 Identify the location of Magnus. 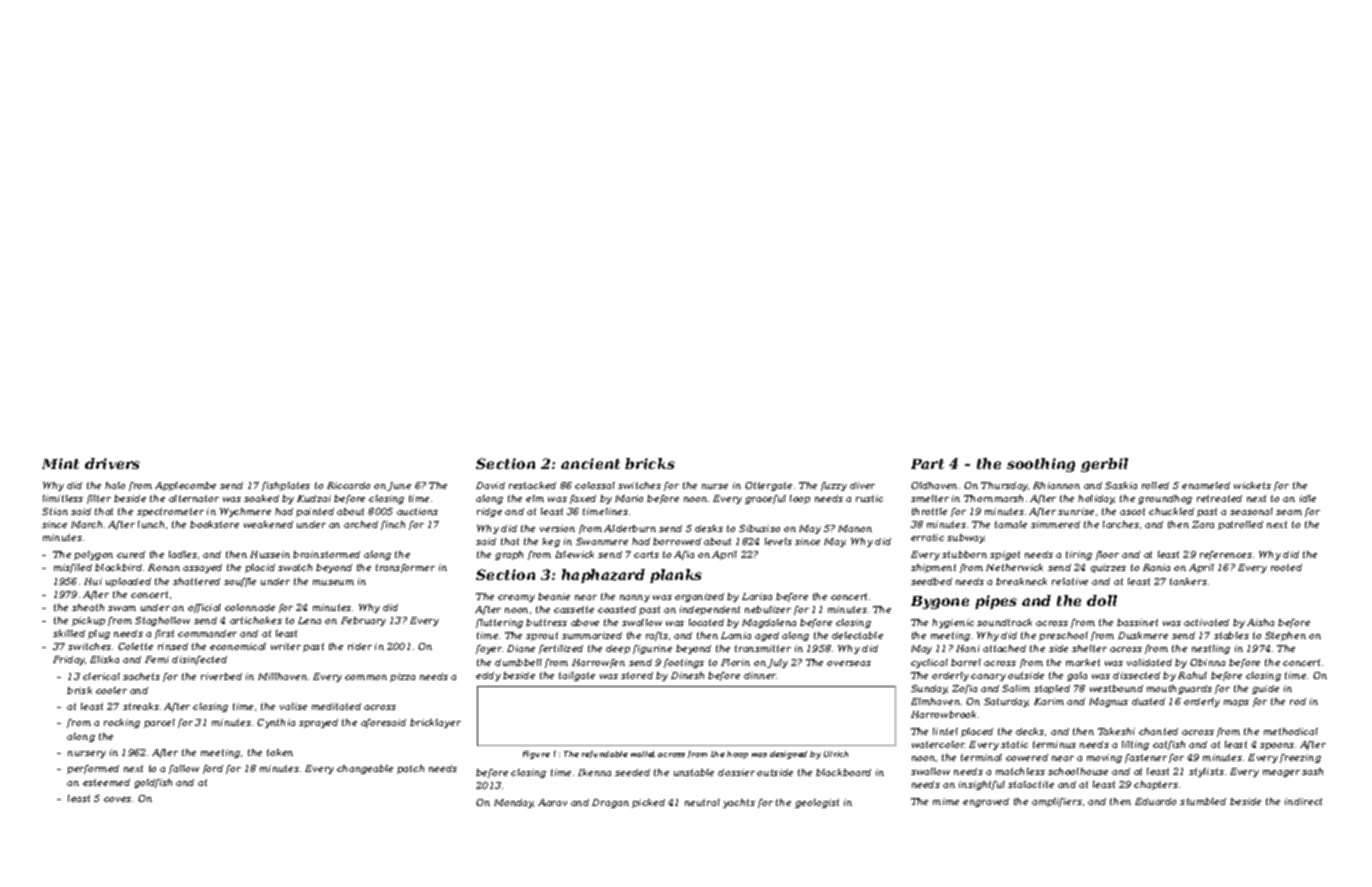
(1108, 702).
